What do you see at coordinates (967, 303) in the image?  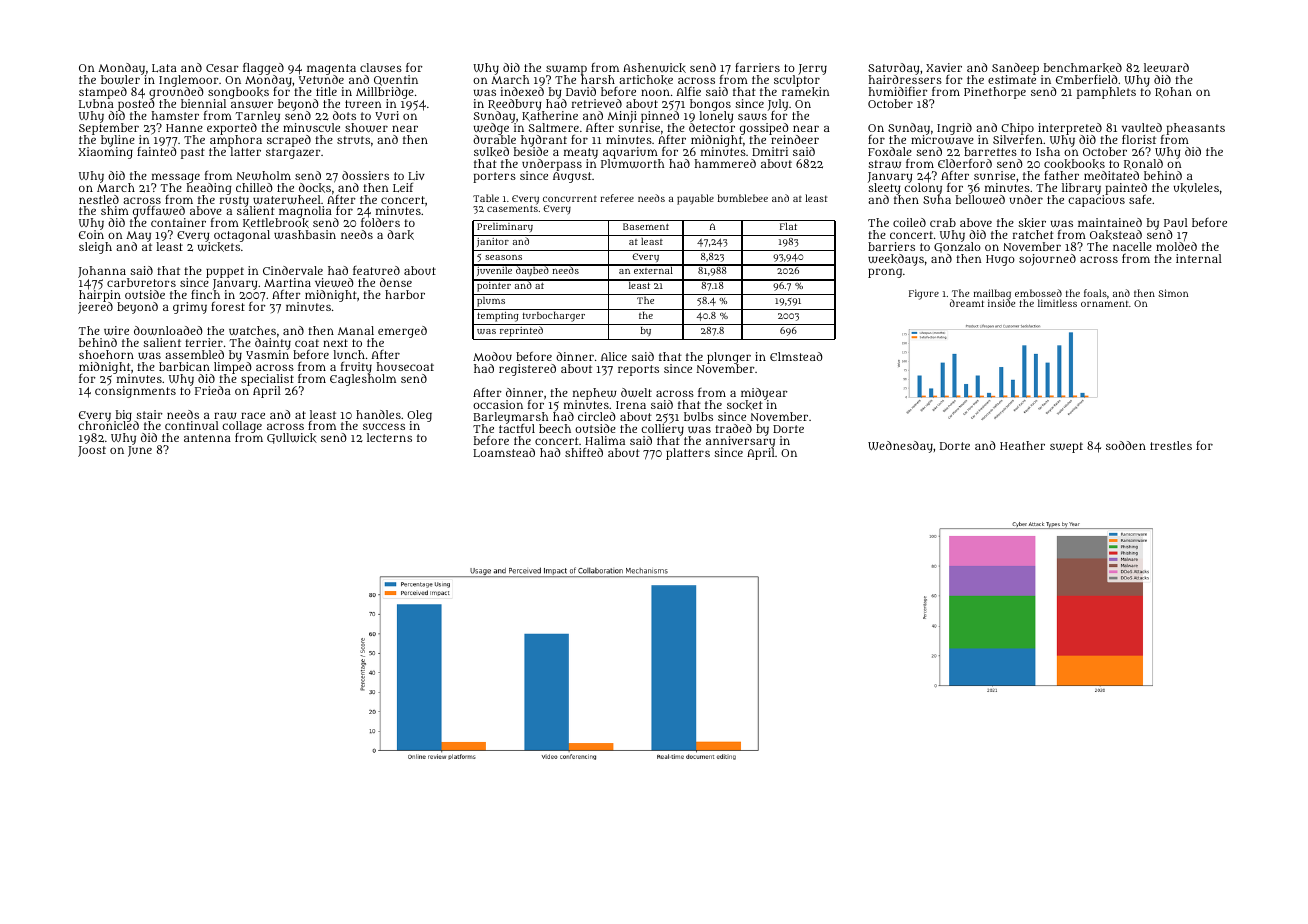 I see `dreamt` at bounding box center [967, 303].
